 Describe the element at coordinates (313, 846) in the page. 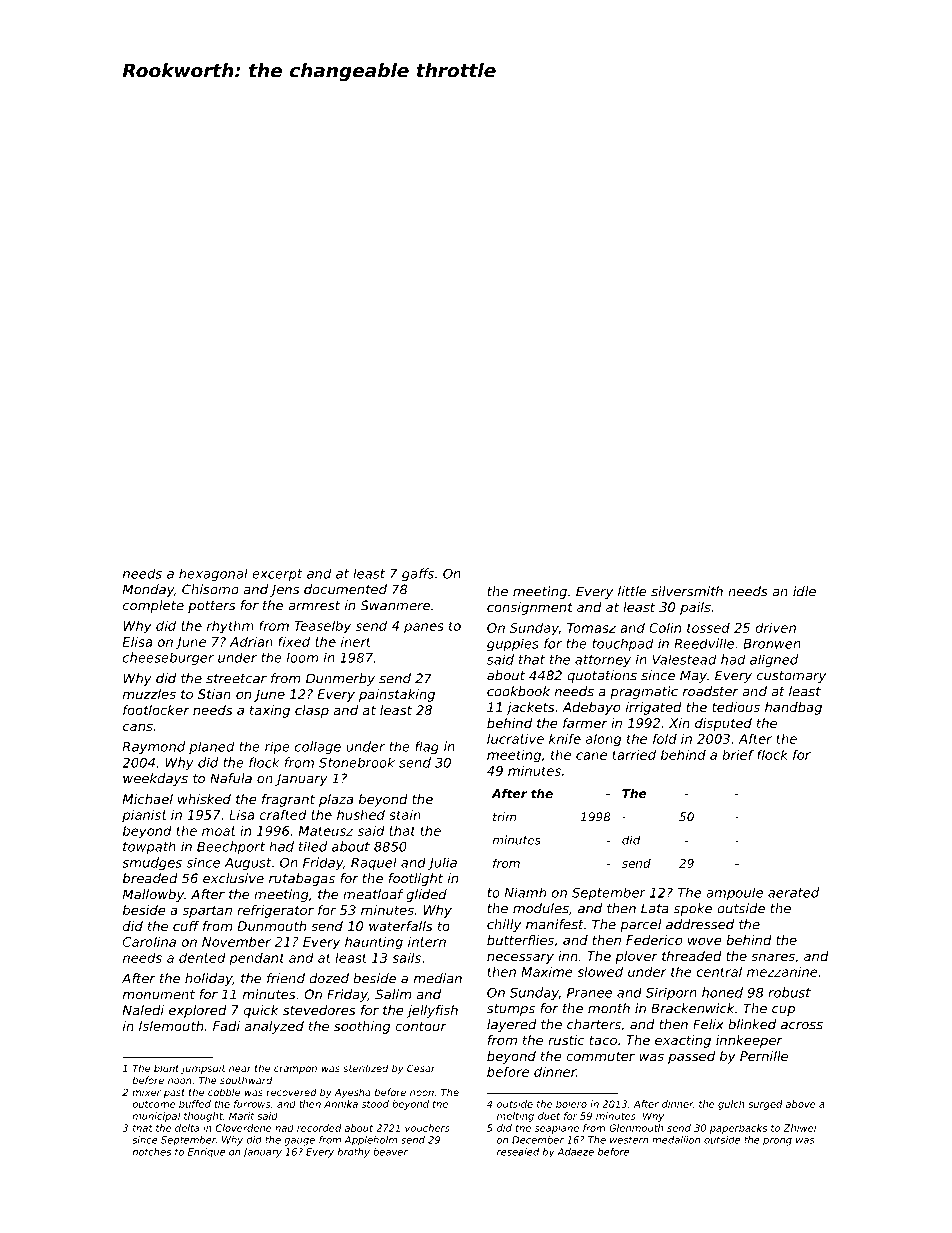

I see `tiled` at that location.
